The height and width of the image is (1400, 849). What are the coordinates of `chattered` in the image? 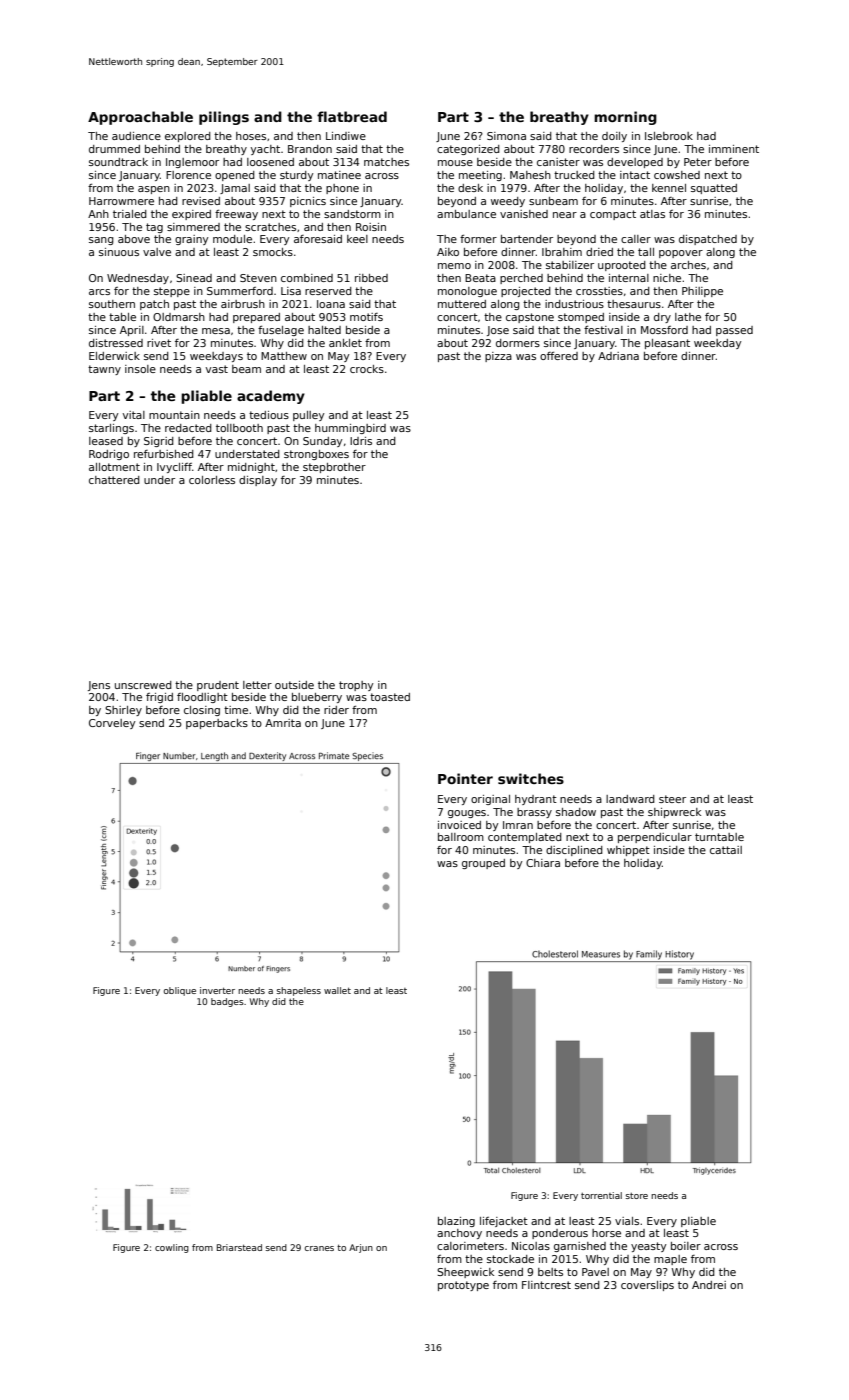 It's located at (114, 480).
